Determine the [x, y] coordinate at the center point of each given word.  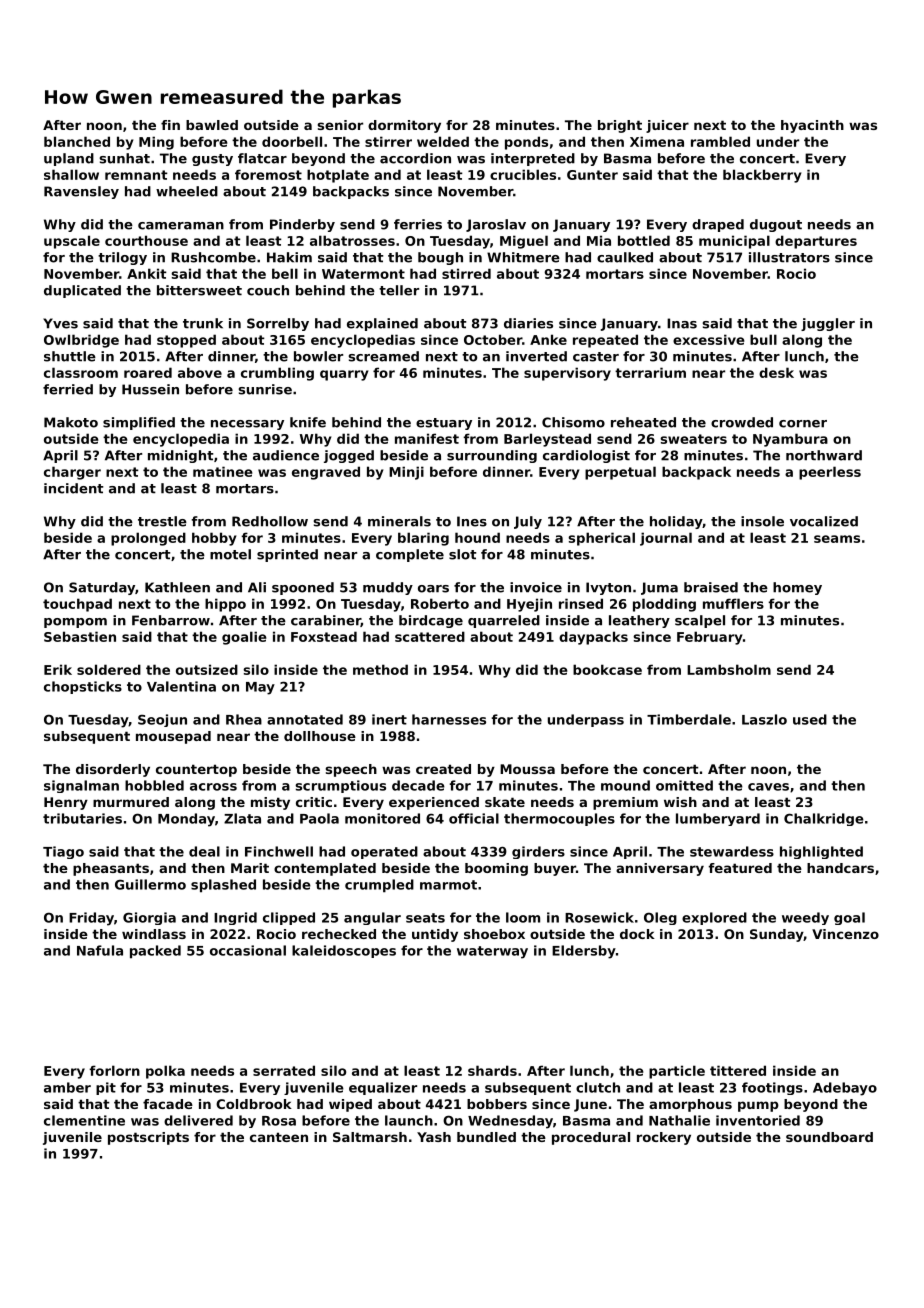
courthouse [146, 240]
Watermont [363, 274]
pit [106, 1088]
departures [816, 242]
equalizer [383, 1088]
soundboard [829, 1137]
